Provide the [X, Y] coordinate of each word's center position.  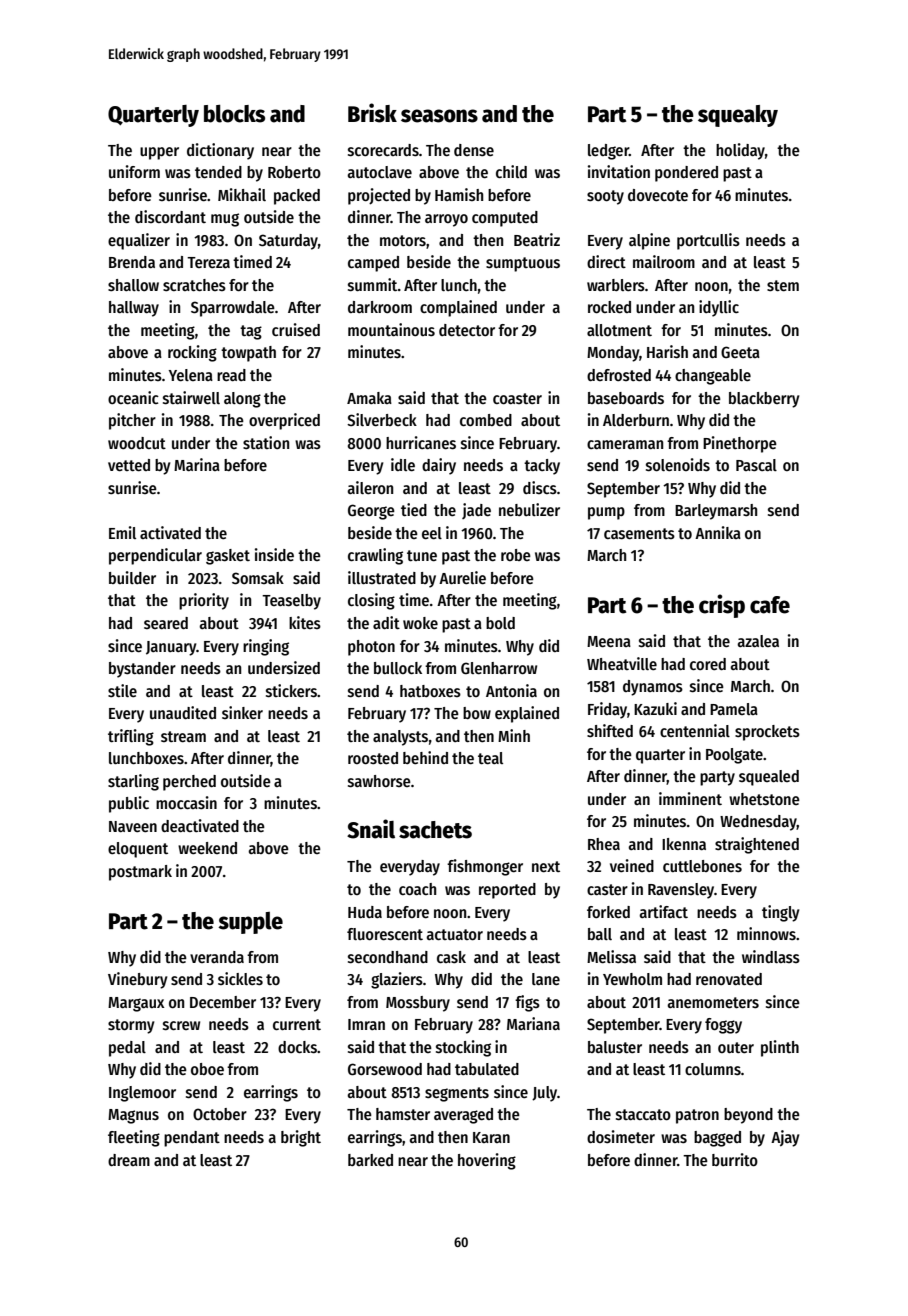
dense [474, 150]
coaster [517, 398]
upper [159, 153]
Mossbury [418, 1004]
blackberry [764, 400]
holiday [740, 151]
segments [457, 1094]
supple [250, 923]
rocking [192, 353]
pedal [127, 1049]
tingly [780, 913]
